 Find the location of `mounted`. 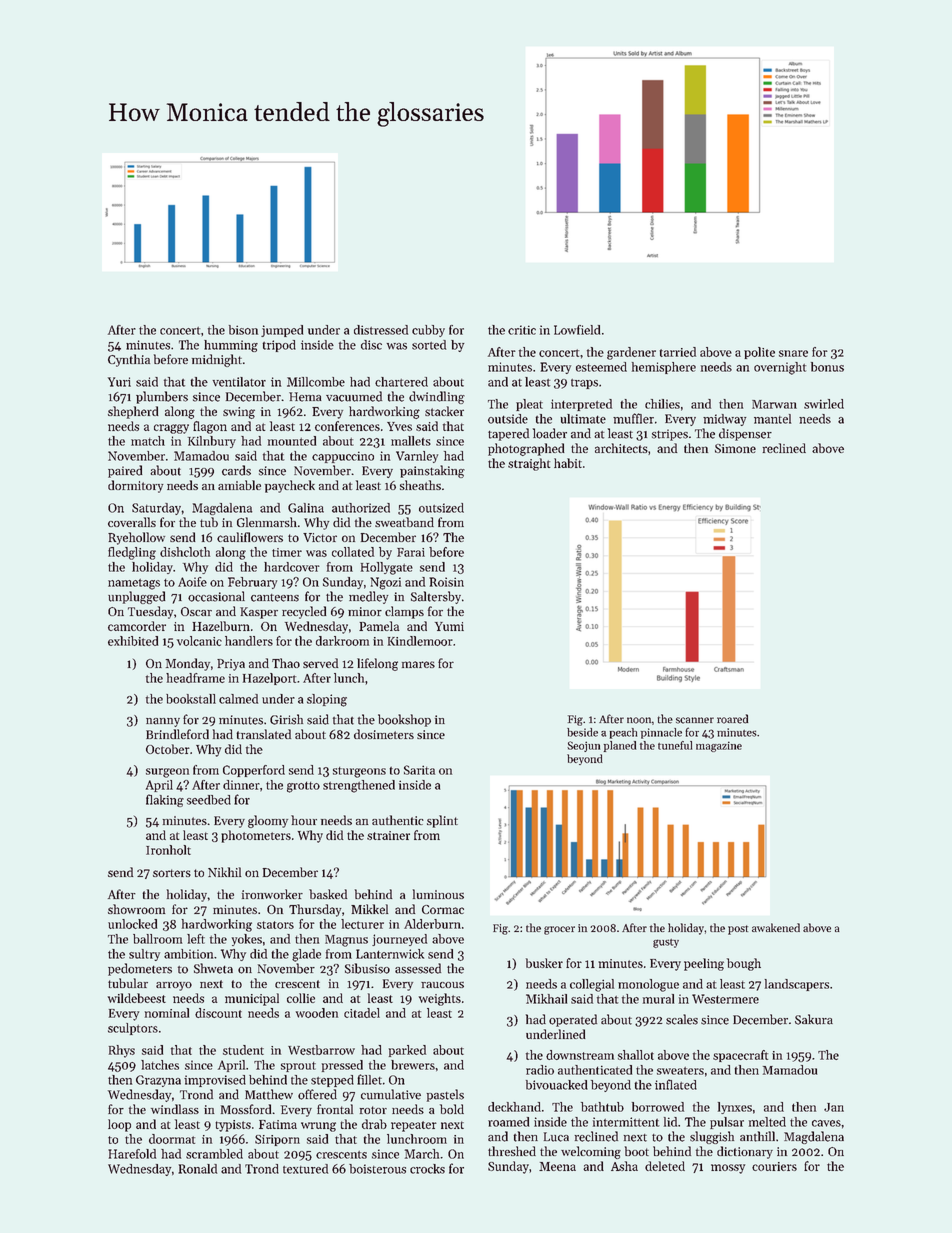

mounted is located at coordinates (292, 441).
